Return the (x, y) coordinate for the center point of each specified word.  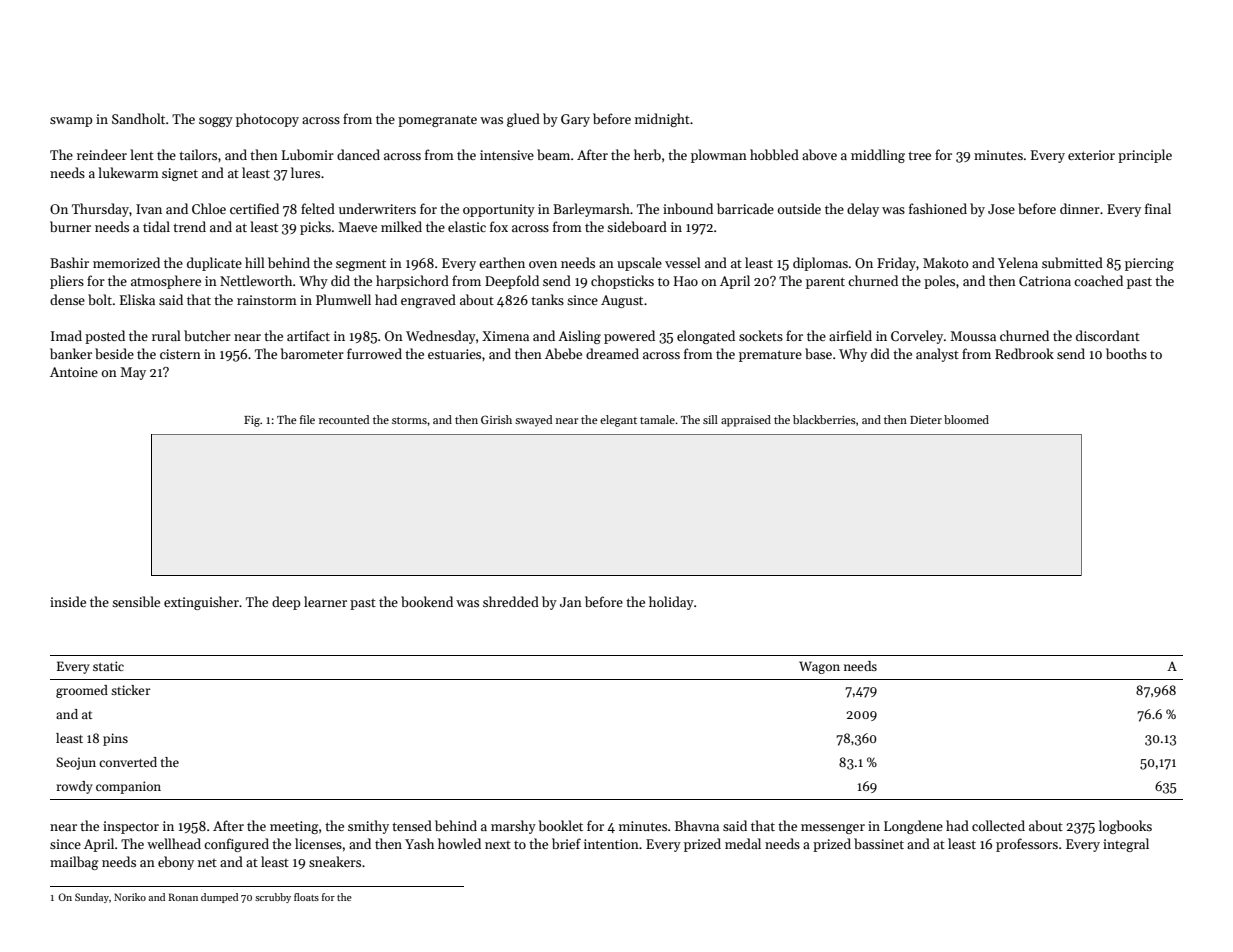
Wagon (819, 667)
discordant (1108, 335)
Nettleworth (256, 280)
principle (1145, 156)
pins (115, 739)
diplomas (820, 264)
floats (306, 897)
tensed (412, 825)
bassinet (879, 843)
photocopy (267, 120)
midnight (662, 120)
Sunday (92, 898)
